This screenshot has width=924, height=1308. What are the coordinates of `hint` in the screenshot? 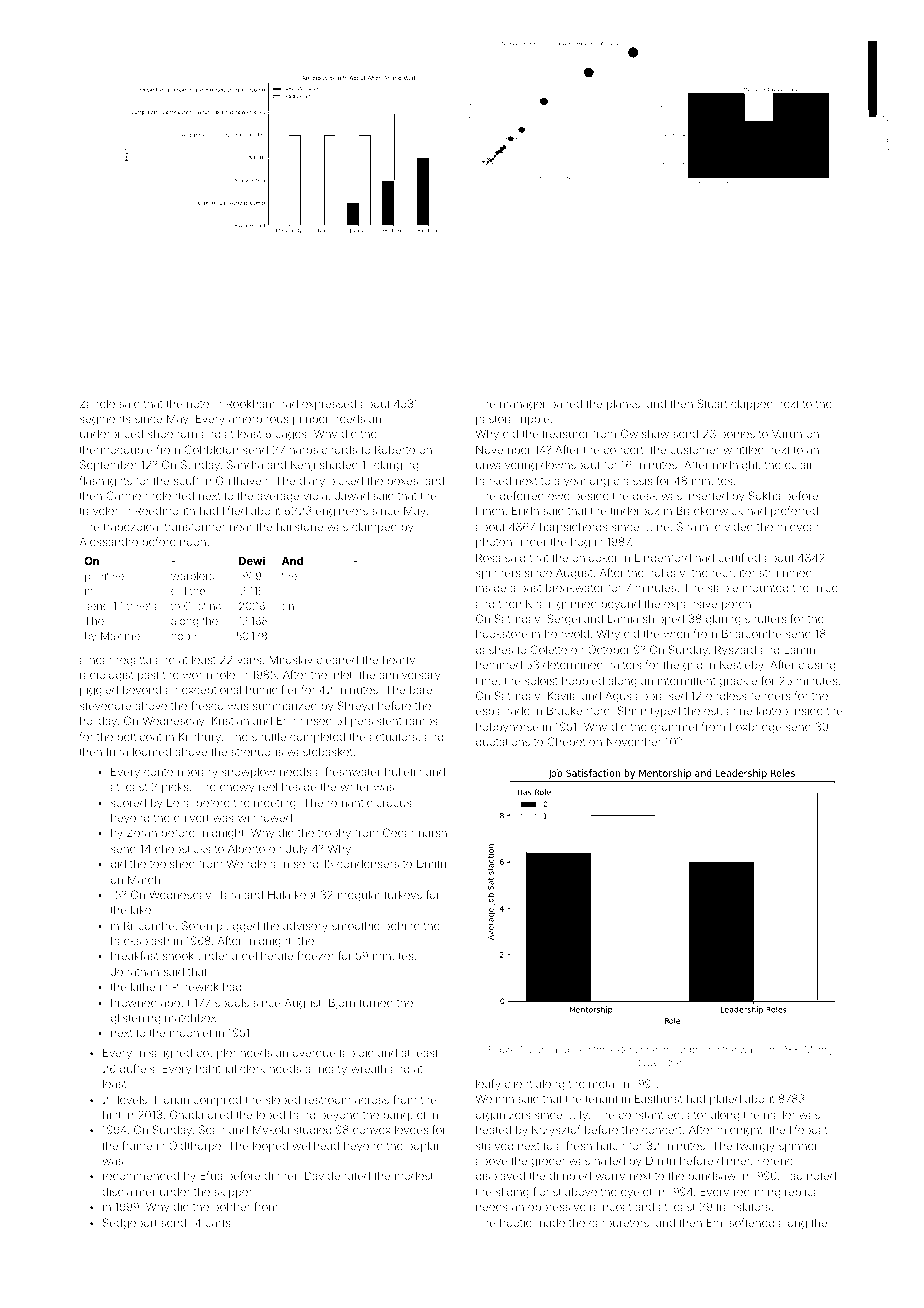 It's located at (112, 1114).
